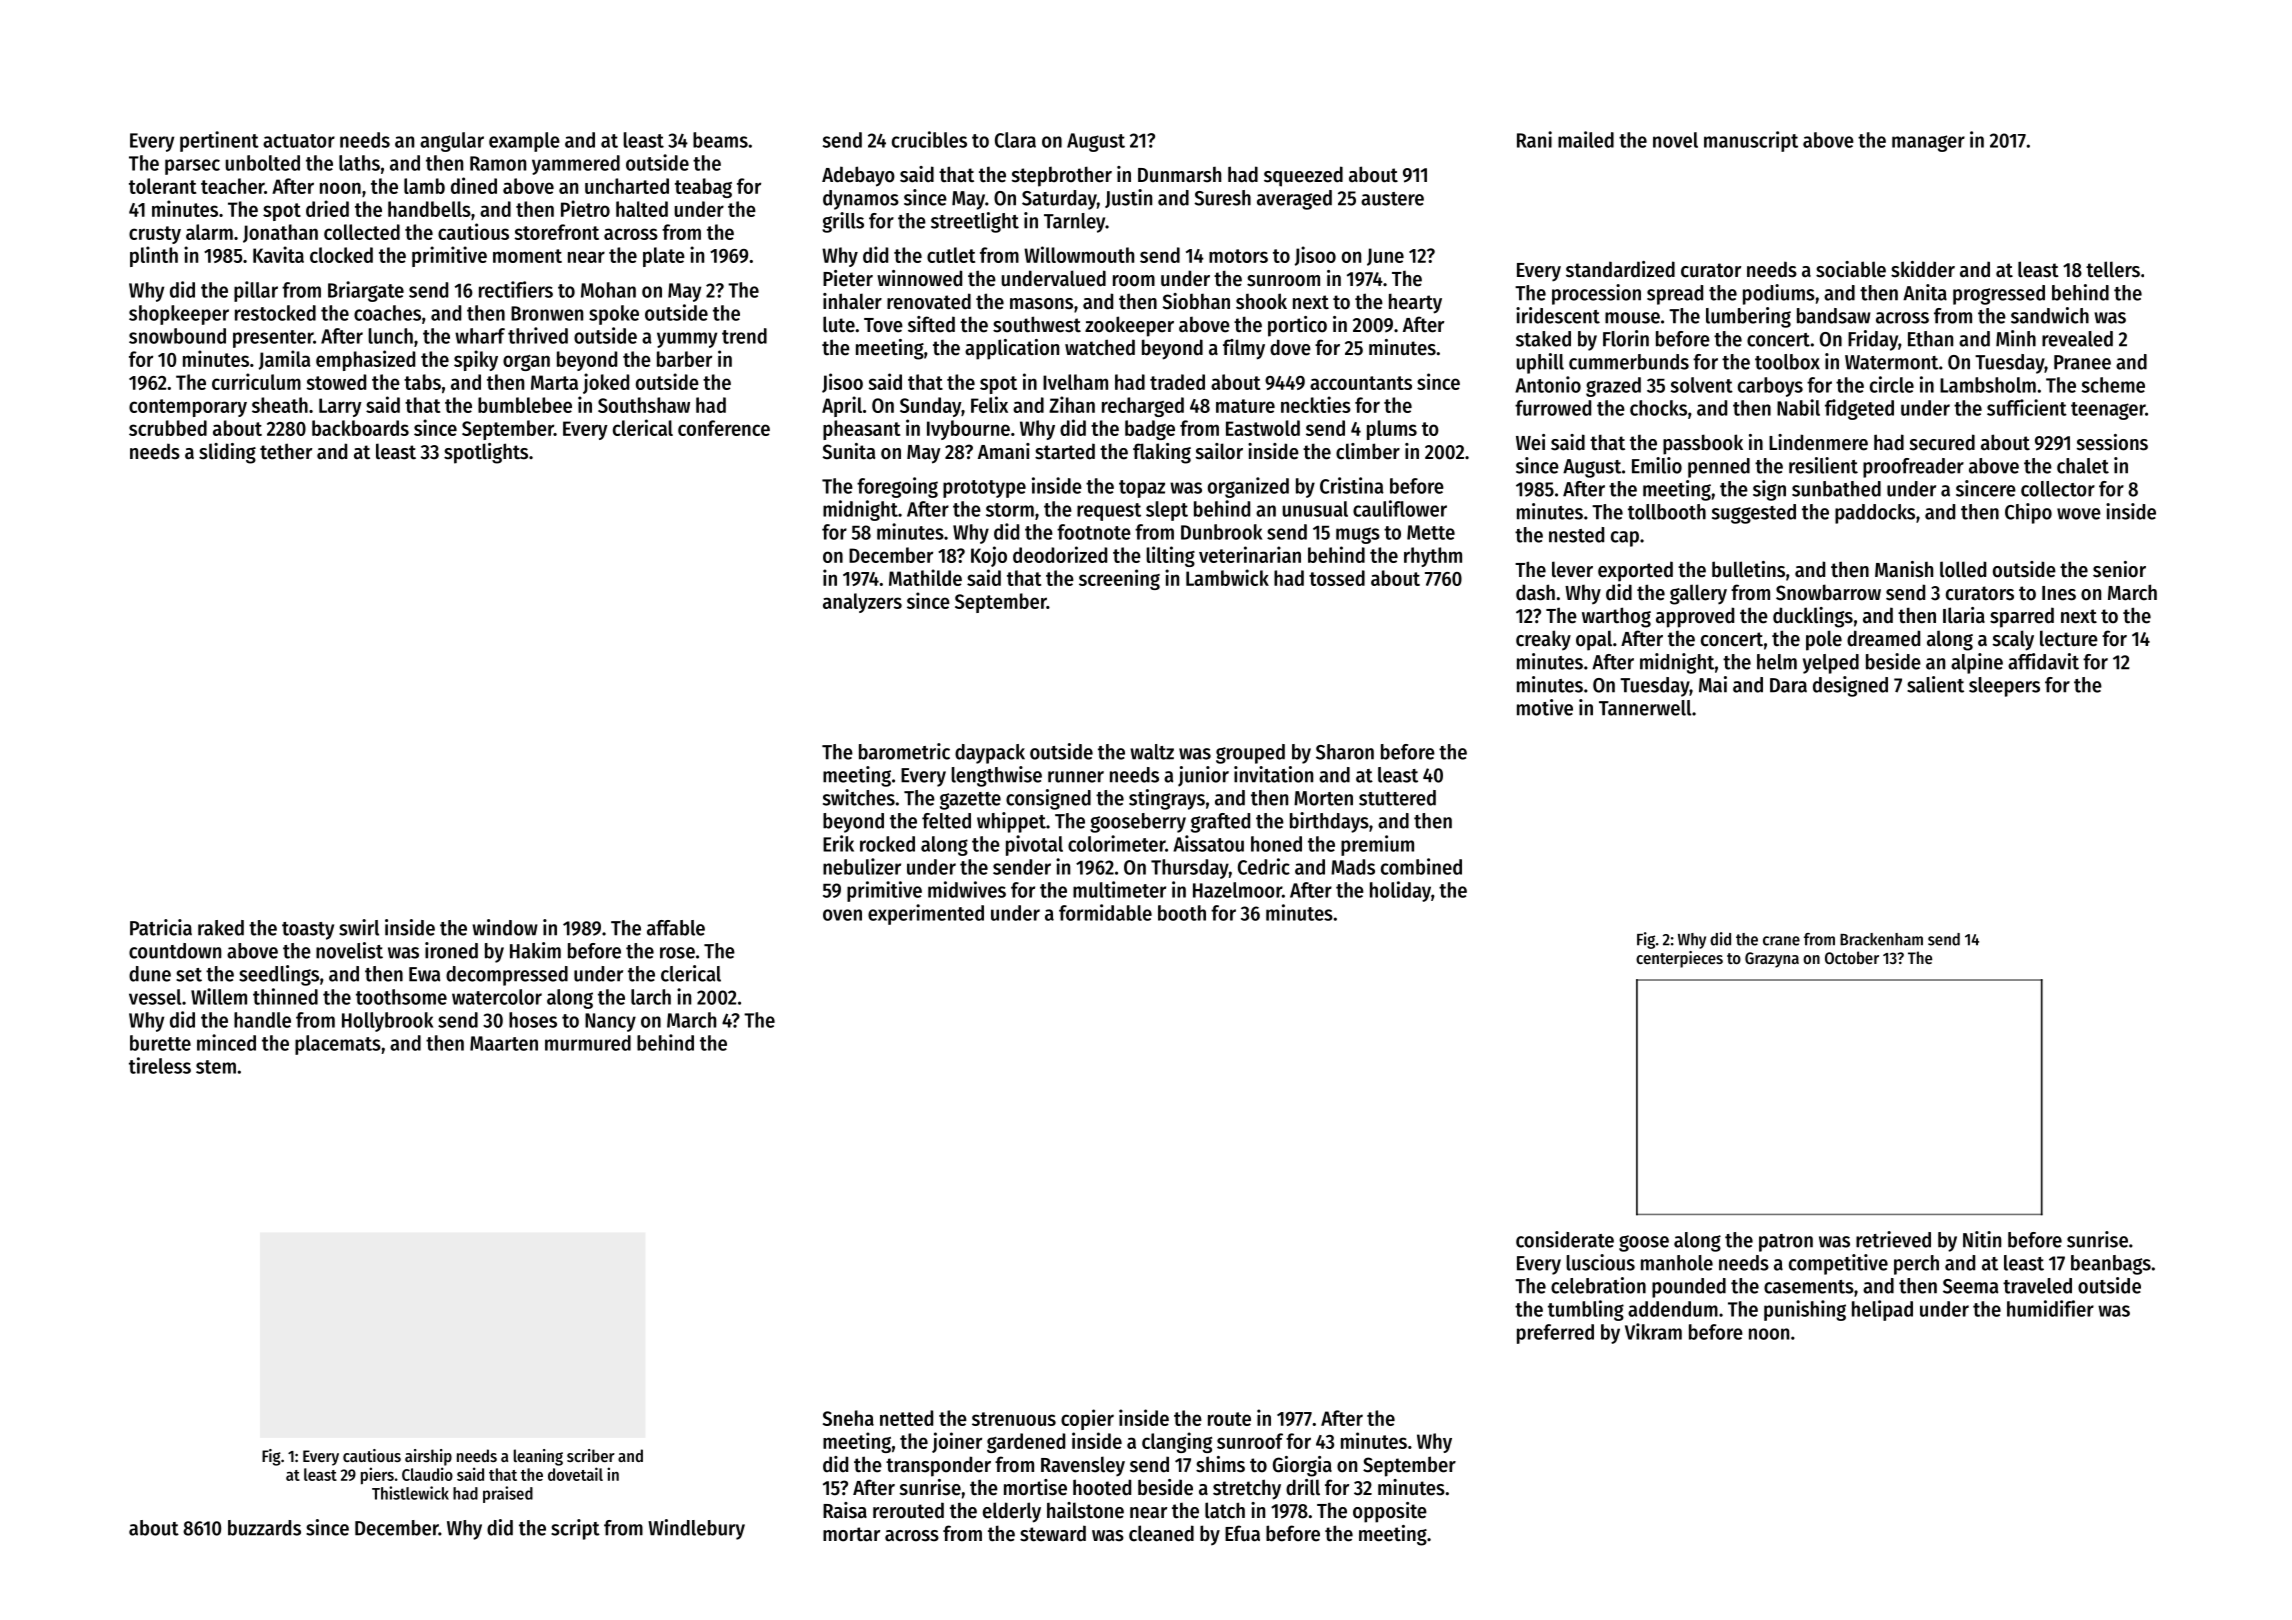  What do you see at coordinates (1565, 1239) in the page?
I see `considerate` at bounding box center [1565, 1239].
